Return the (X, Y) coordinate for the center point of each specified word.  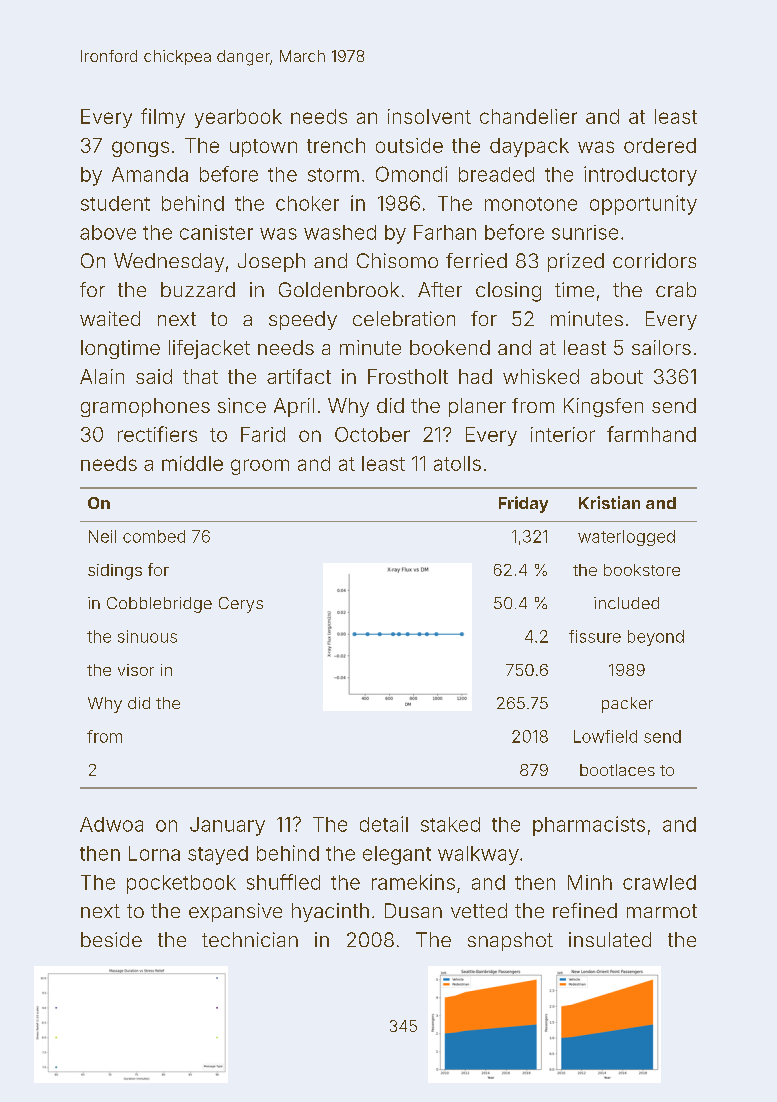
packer (627, 705)
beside (111, 939)
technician (250, 939)
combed (154, 536)
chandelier (528, 116)
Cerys (241, 605)
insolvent (429, 116)
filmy (163, 118)
